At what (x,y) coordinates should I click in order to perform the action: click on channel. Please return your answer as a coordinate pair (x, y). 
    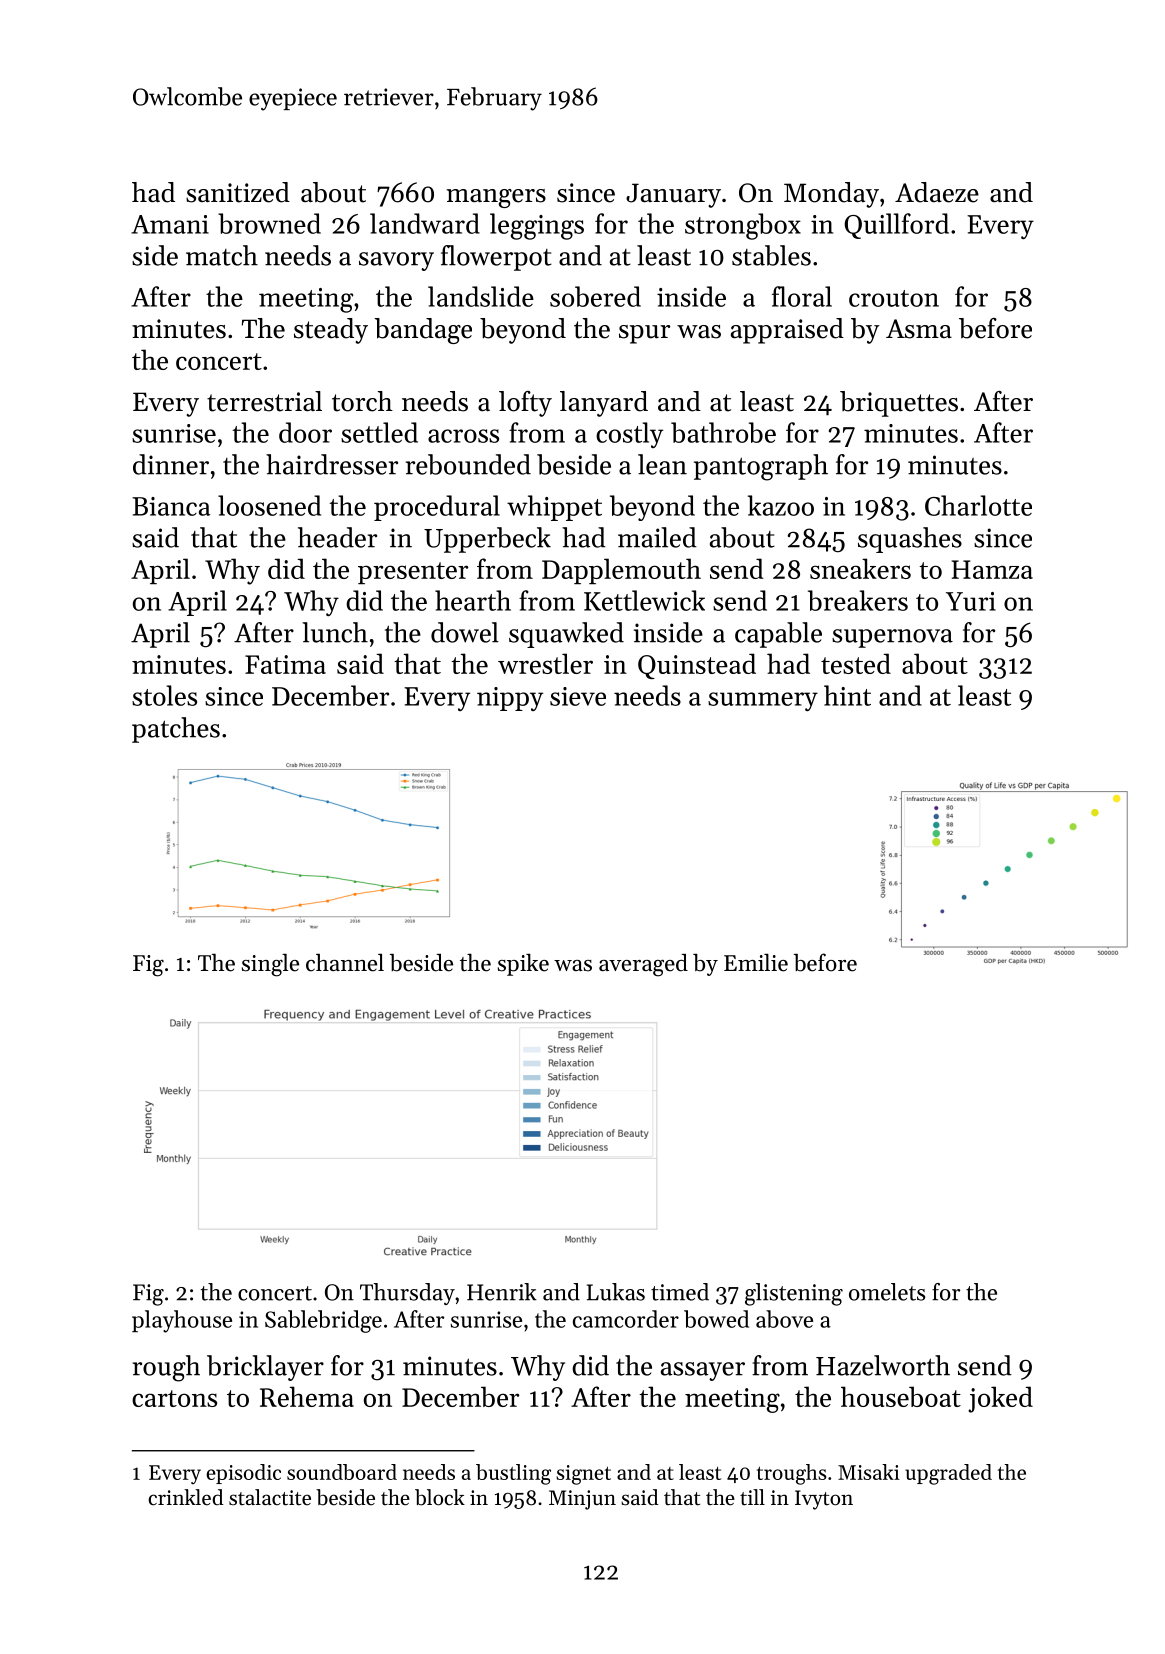
    Looking at the image, I should click on (345, 962).
